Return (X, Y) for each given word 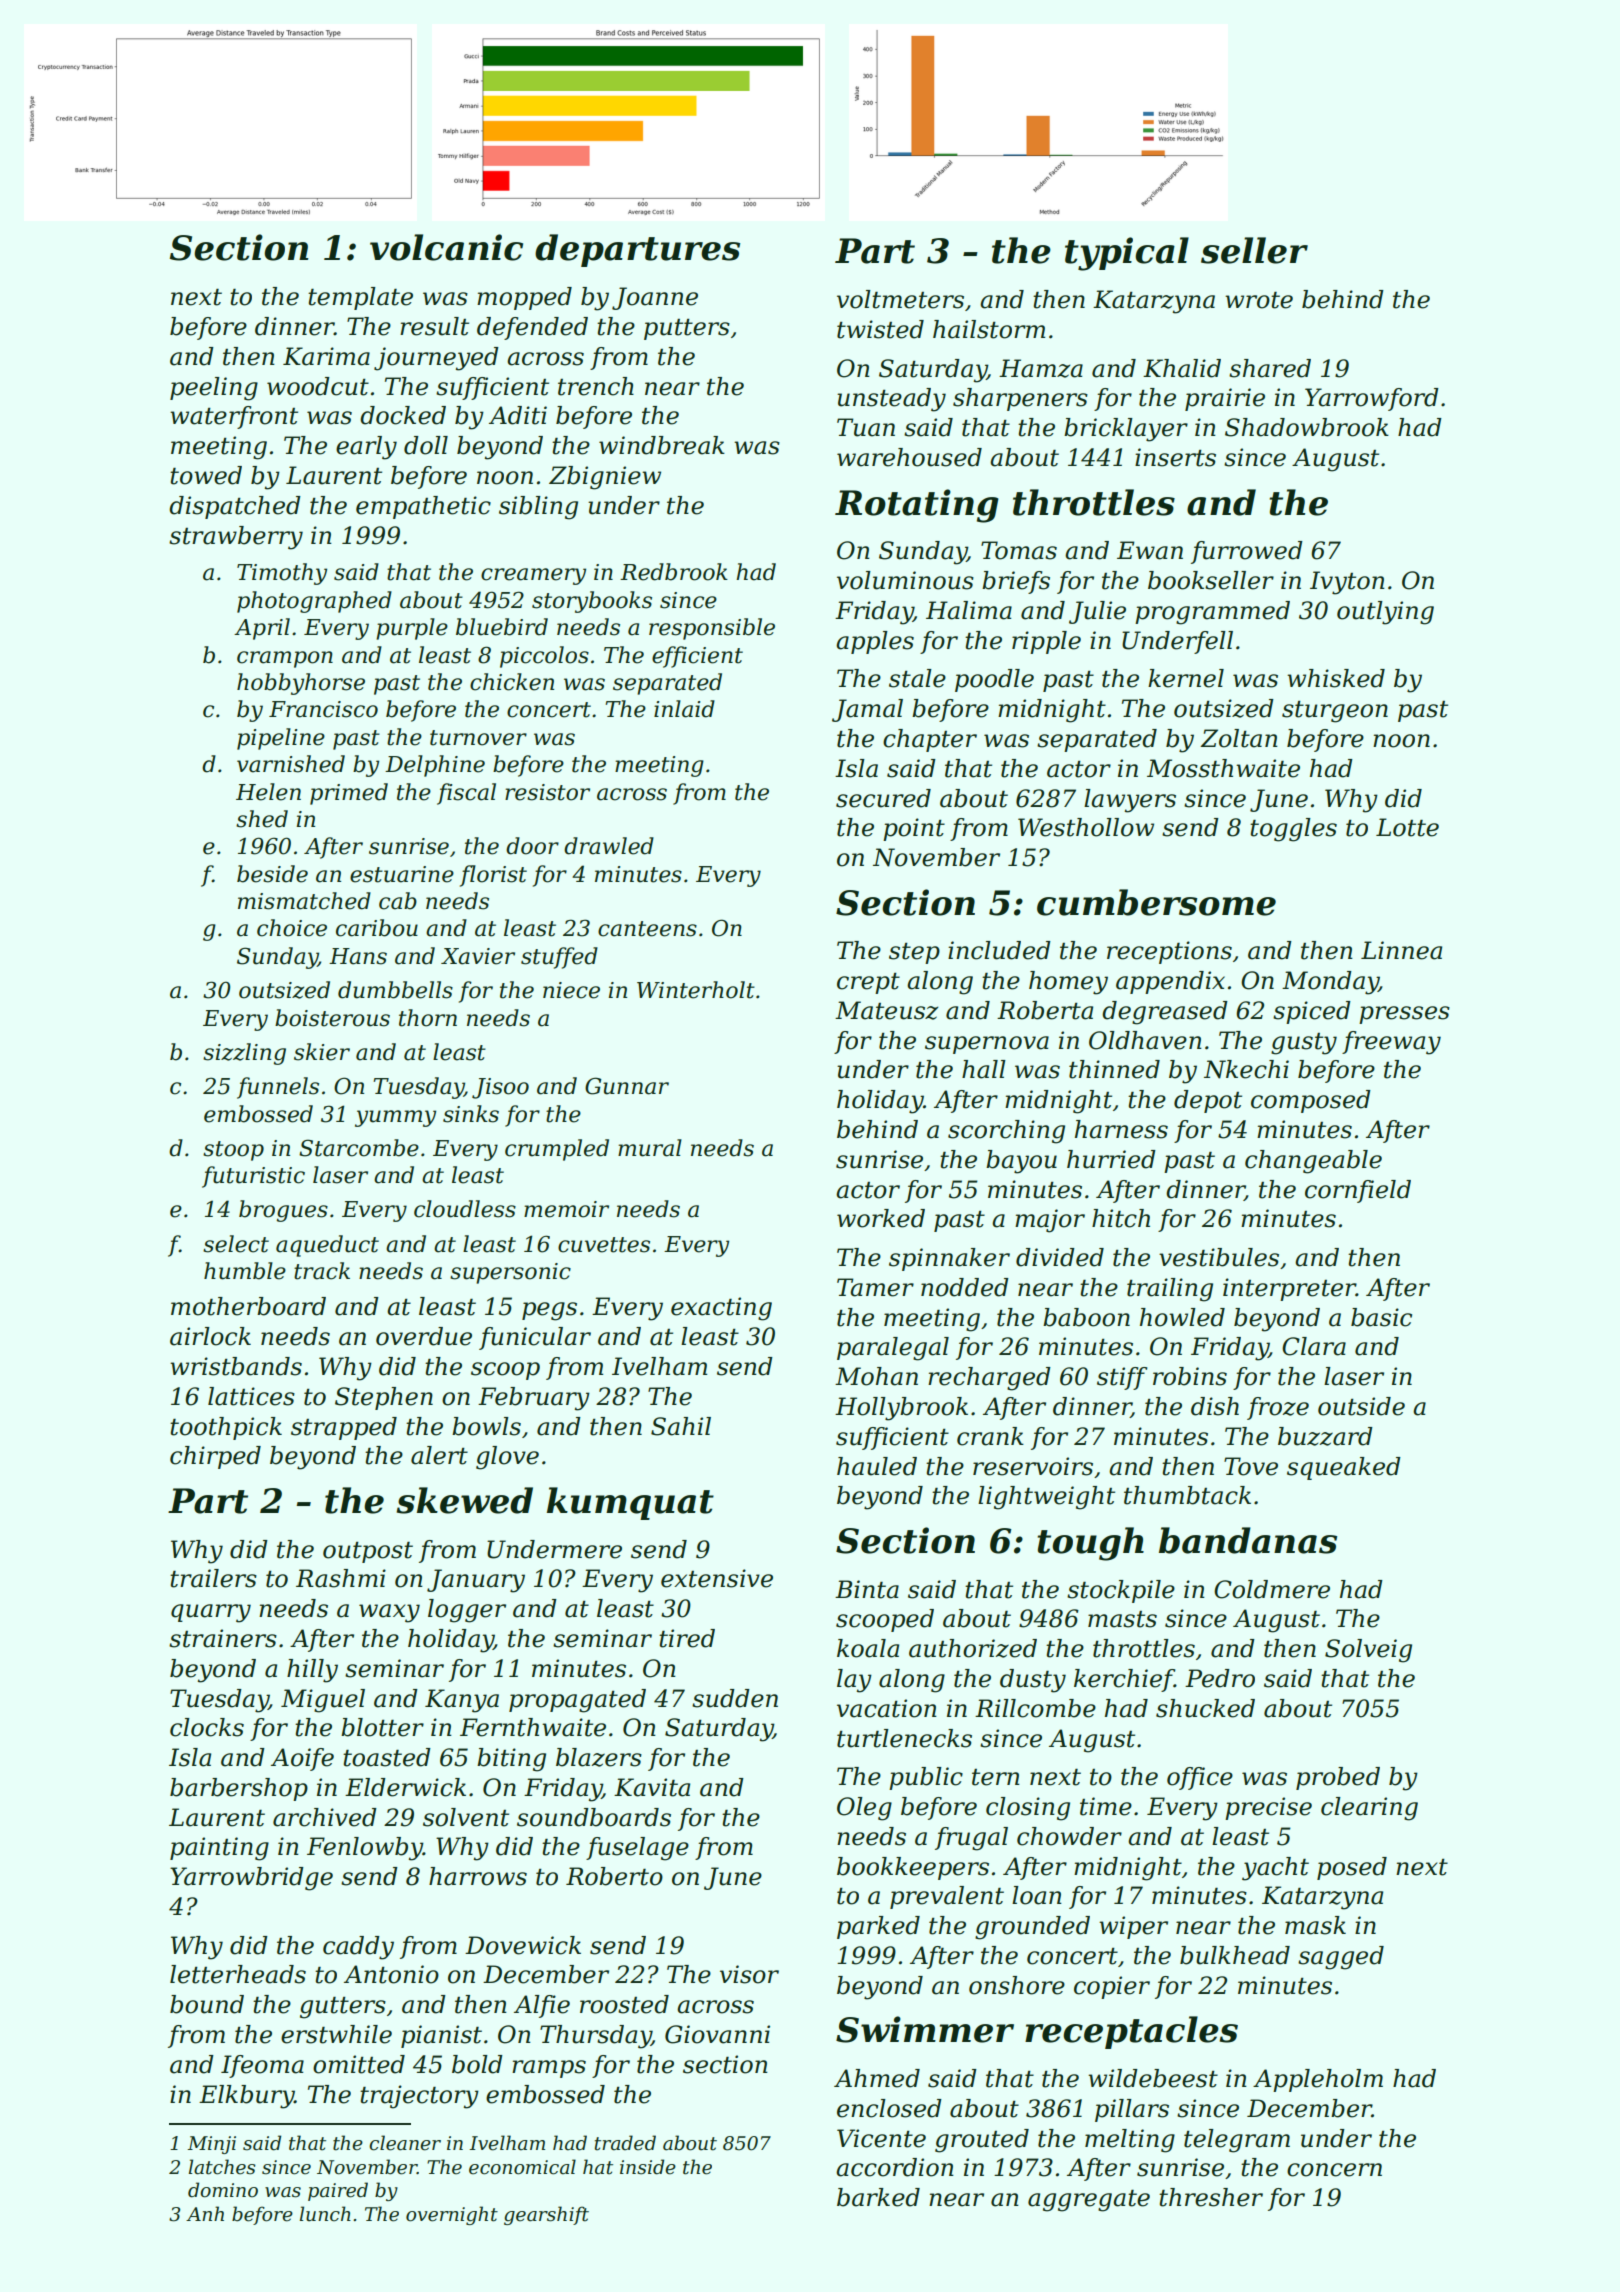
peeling (214, 389)
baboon (1086, 1317)
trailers (213, 1578)
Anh (205, 2213)
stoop (233, 1151)
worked (881, 1218)
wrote (1259, 300)
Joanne (655, 298)
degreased (1165, 1013)
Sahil (681, 1426)
